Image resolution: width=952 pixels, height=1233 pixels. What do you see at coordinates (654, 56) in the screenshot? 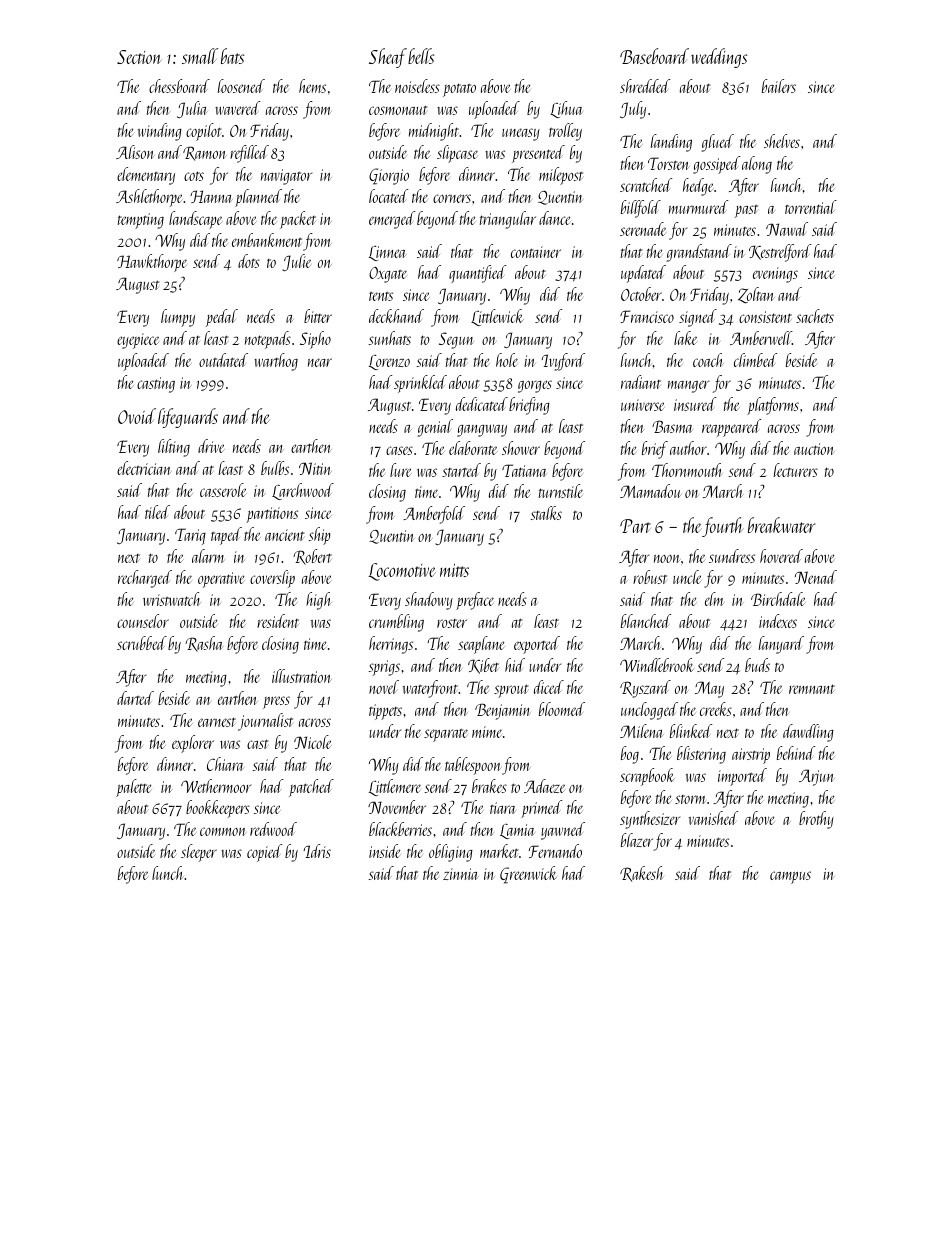
I see `Baseboard` at bounding box center [654, 56].
